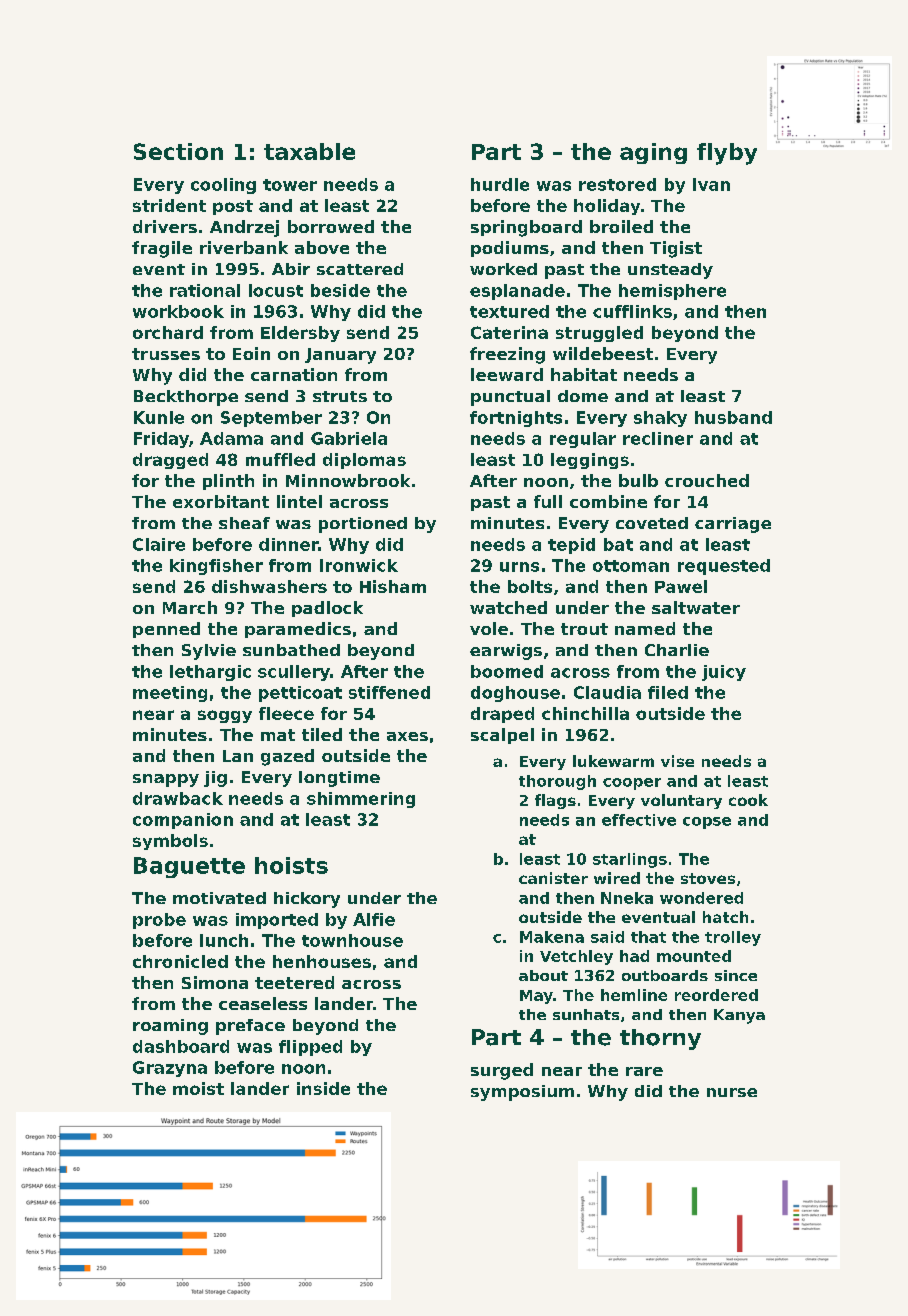 Image resolution: width=908 pixels, height=1316 pixels. What do you see at coordinates (170, 694) in the screenshot?
I see `meeting` at bounding box center [170, 694].
